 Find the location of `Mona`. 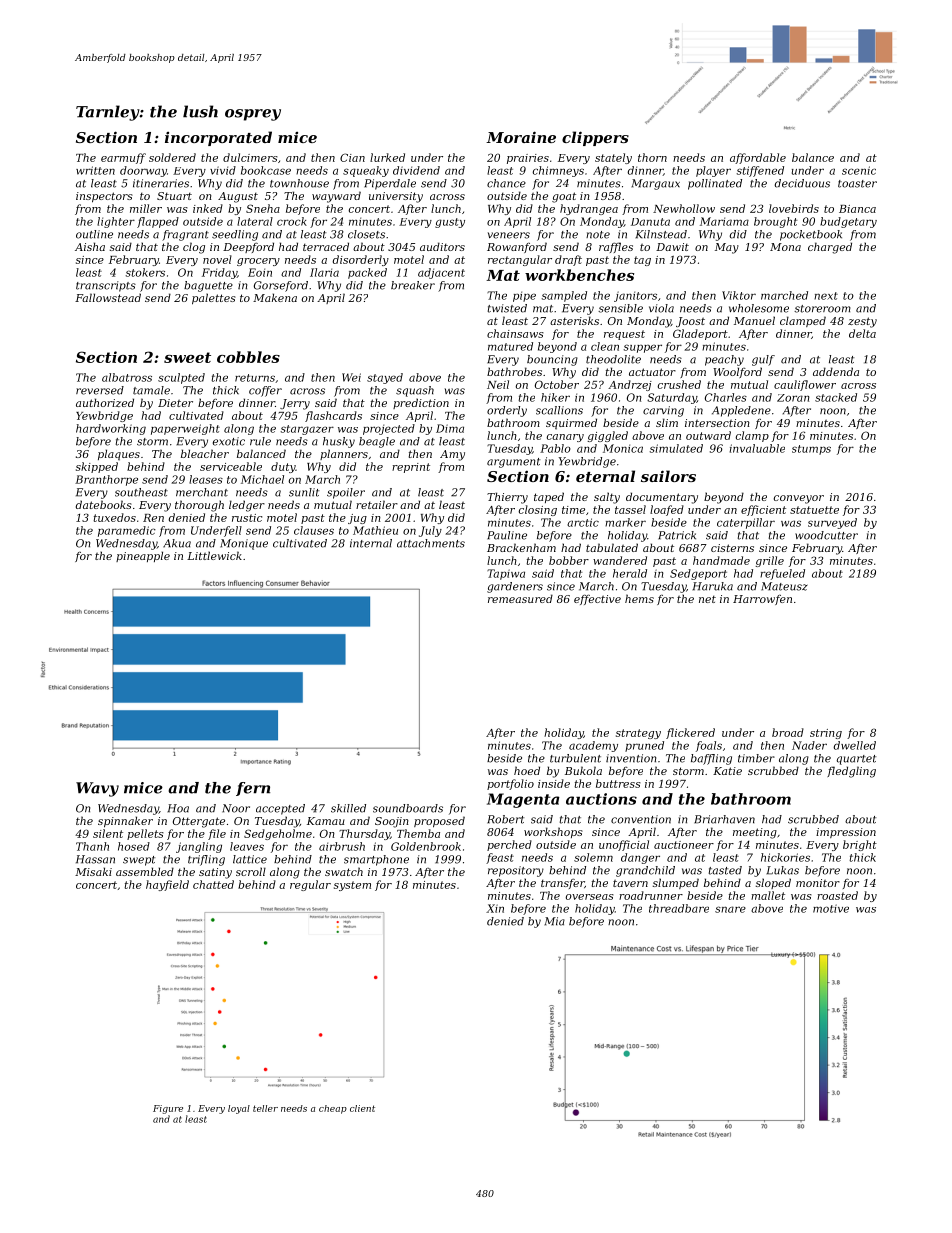

Mona is located at coordinates (785, 247).
